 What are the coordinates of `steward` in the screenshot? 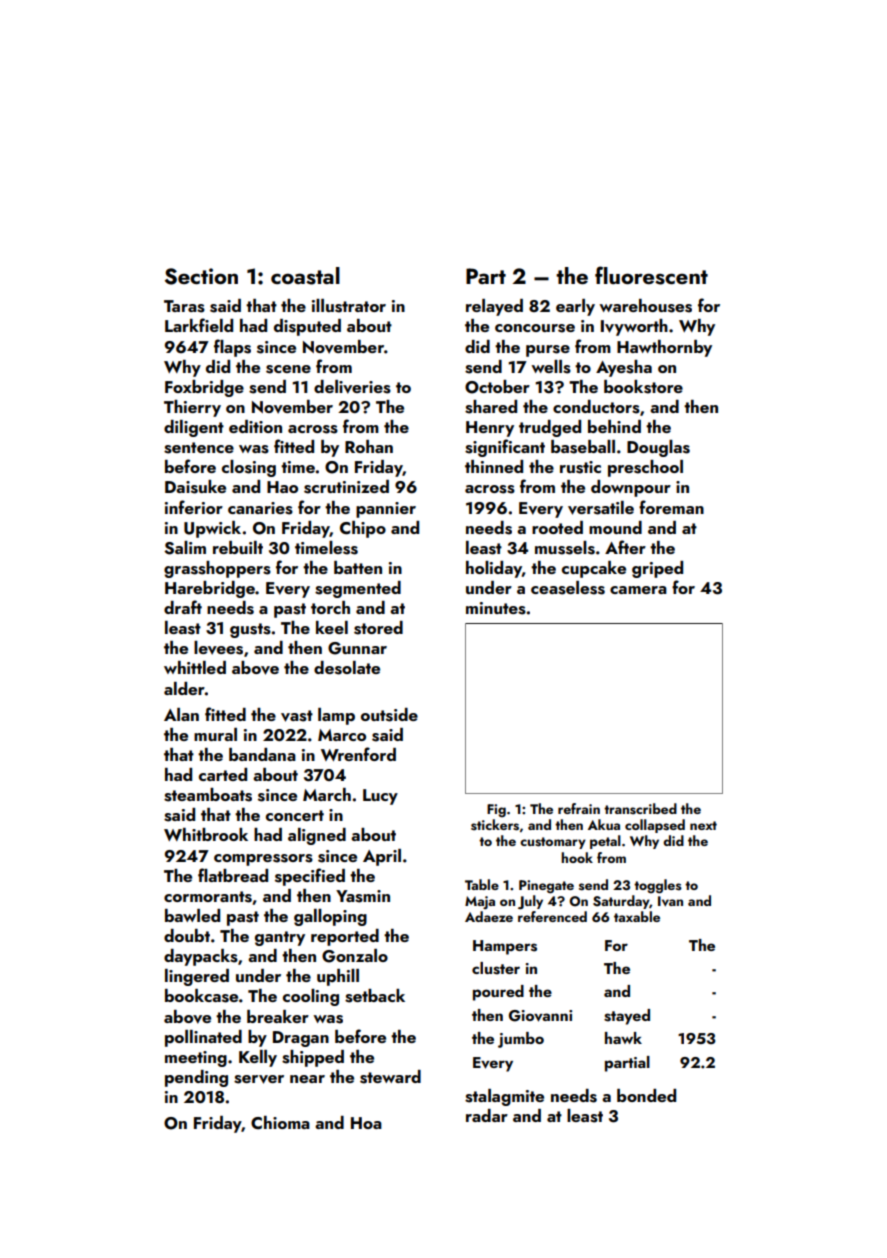 It's located at (390, 1077).
